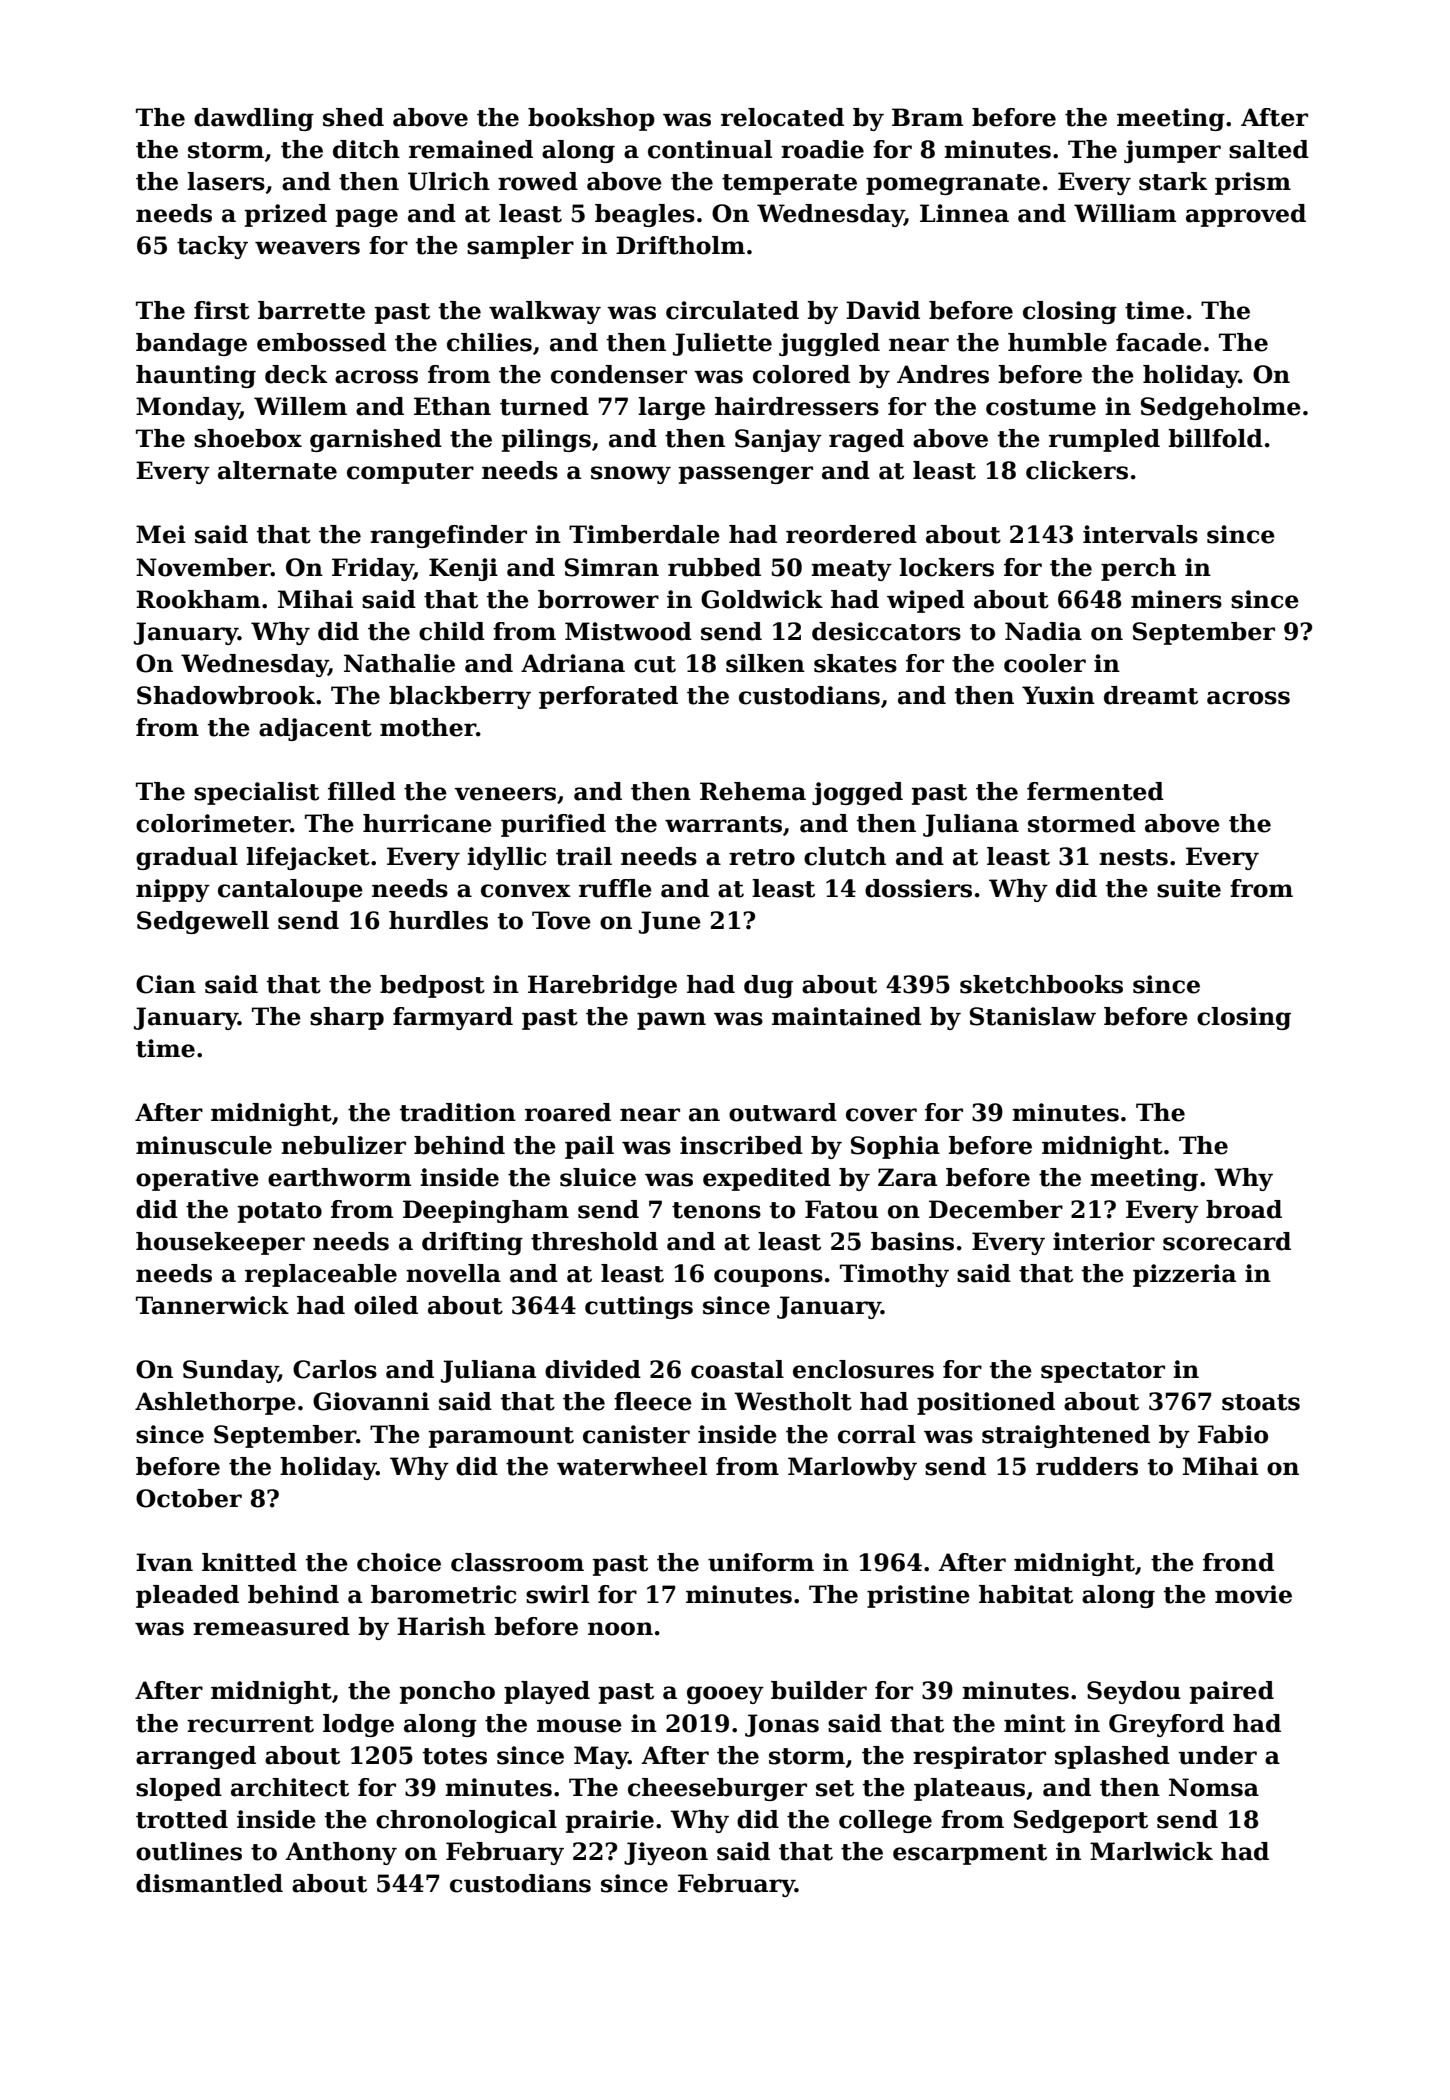  What do you see at coordinates (1244, 1209) in the page?
I see `broad` at bounding box center [1244, 1209].
